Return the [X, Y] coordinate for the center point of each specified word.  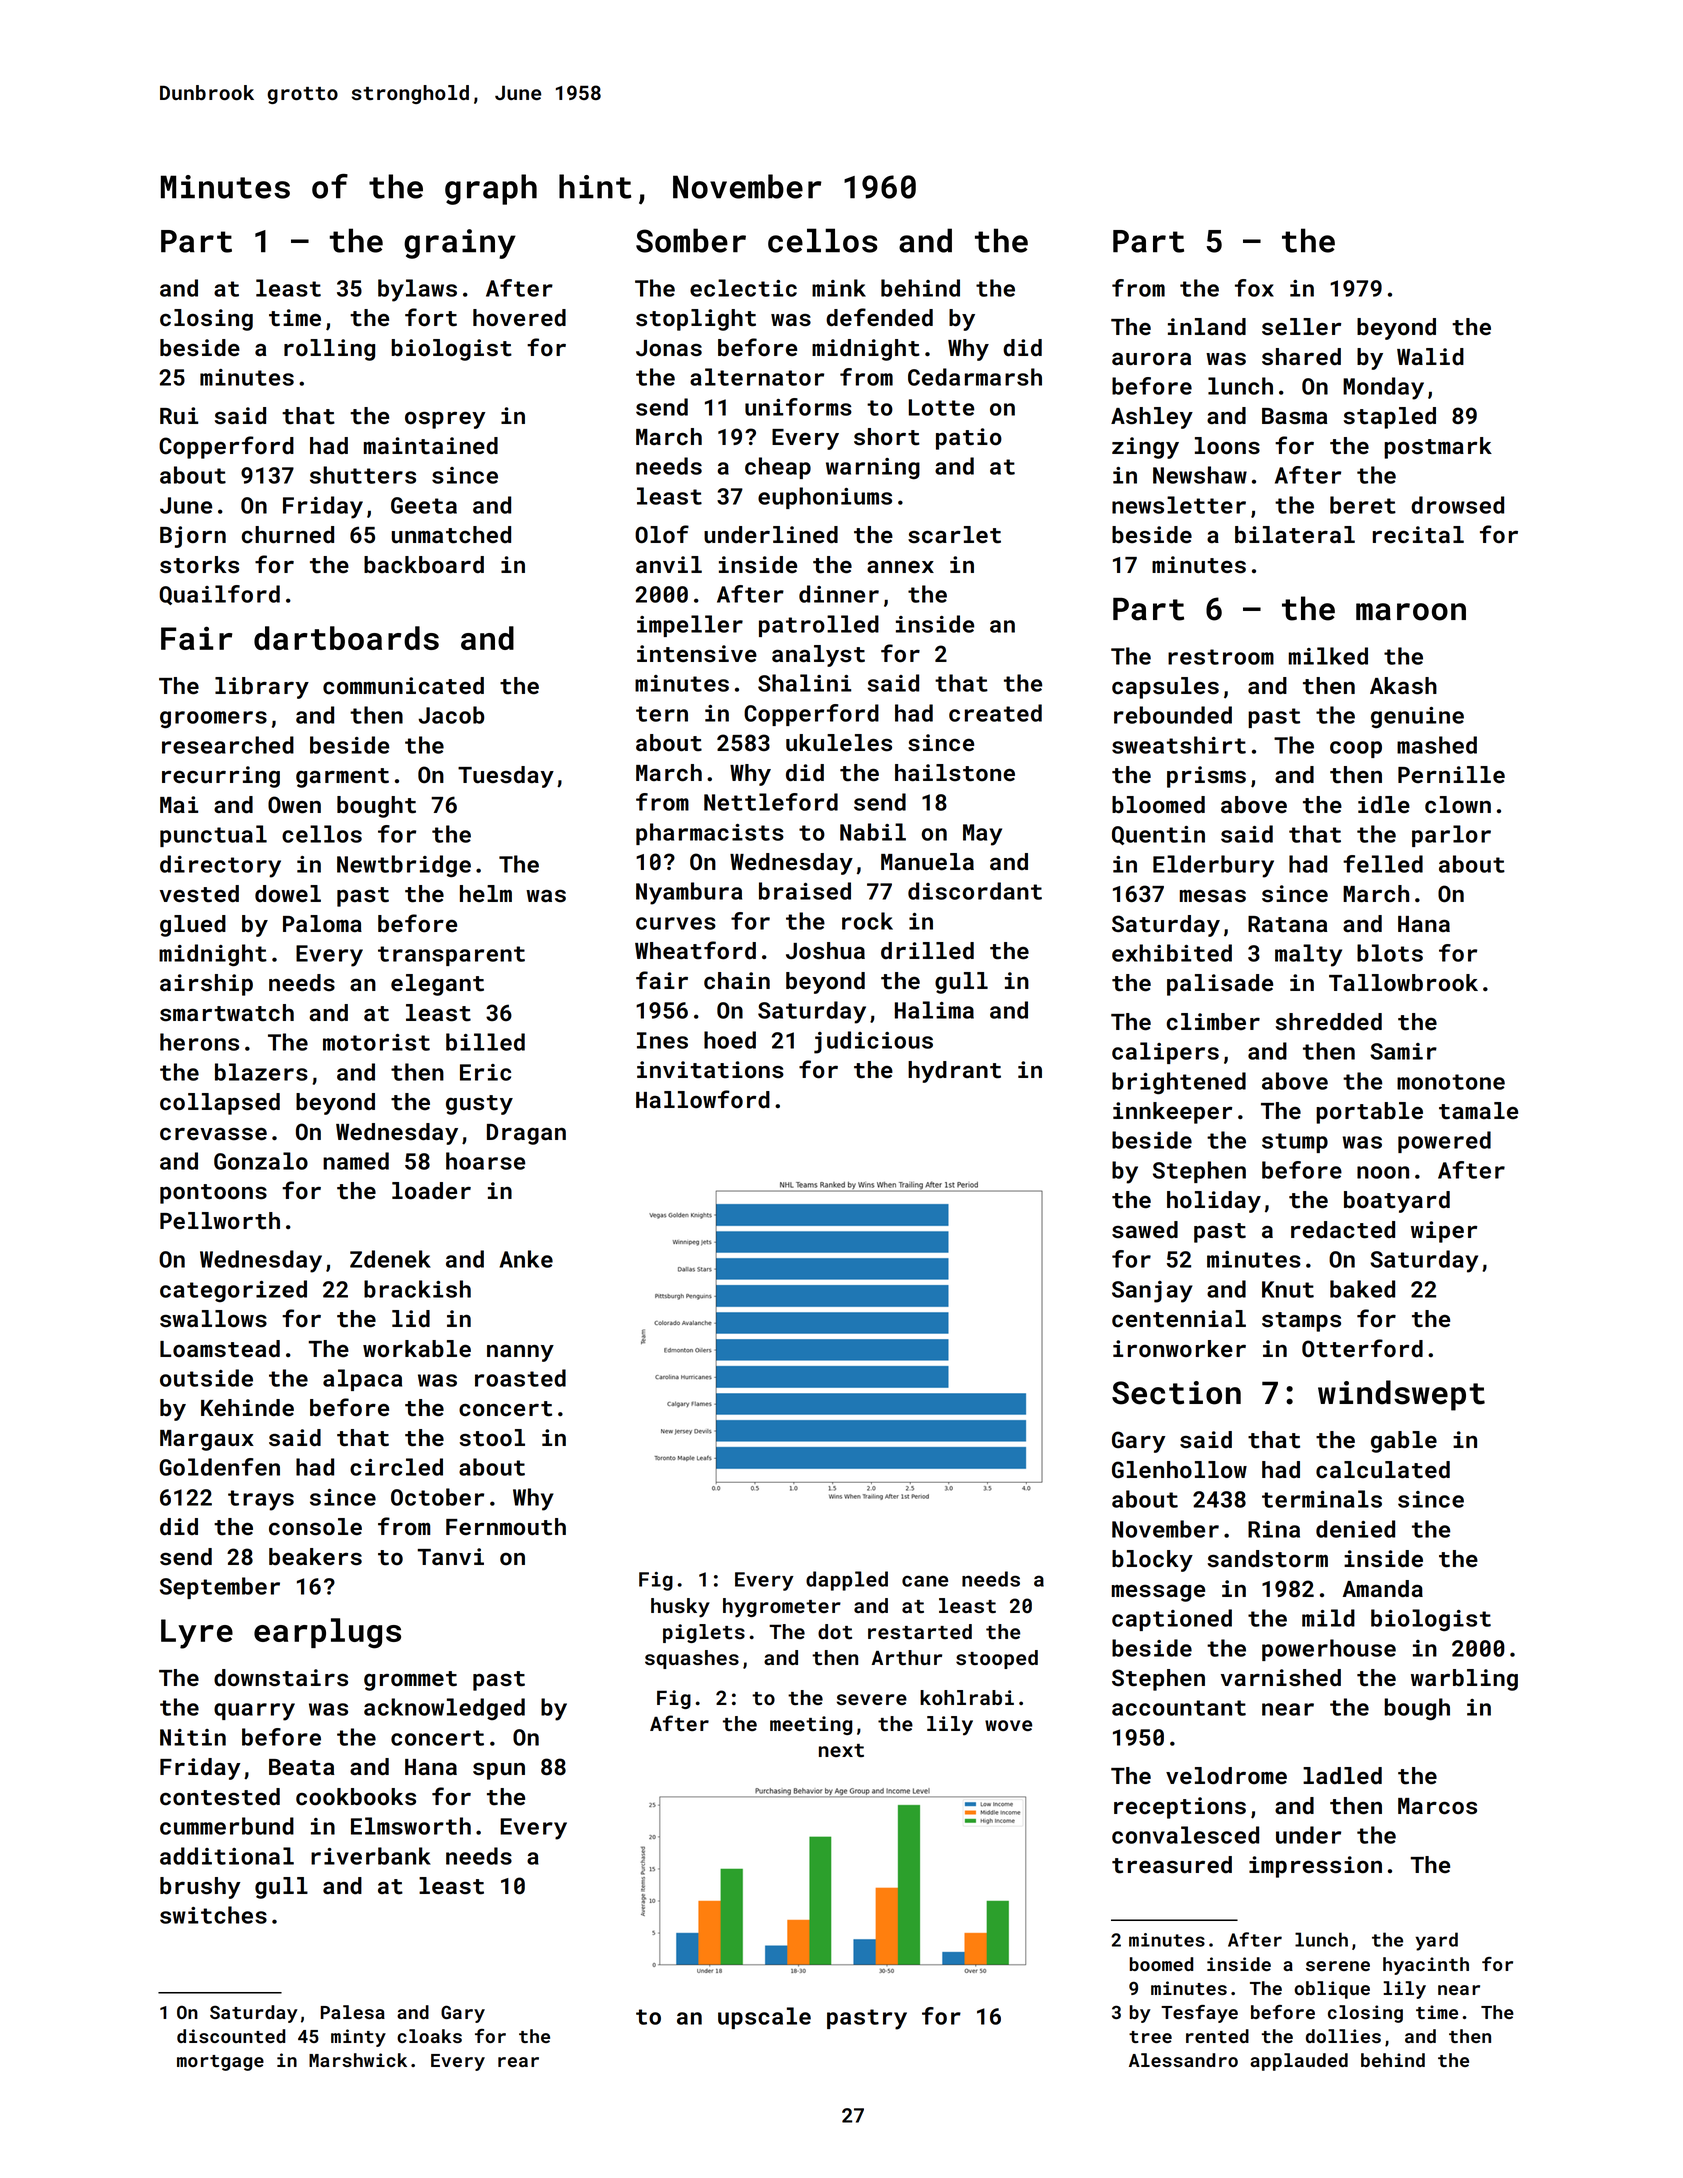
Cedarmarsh [975, 377]
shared [1301, 357]
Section [1176, 1393]
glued [193, 926]
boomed [1161, 1964]
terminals [1322, 1499]
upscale [764, 2018]
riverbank [371, 1856]
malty [1308, 955]
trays [261, 1500]
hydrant [954, 1072]
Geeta [424, 505]
